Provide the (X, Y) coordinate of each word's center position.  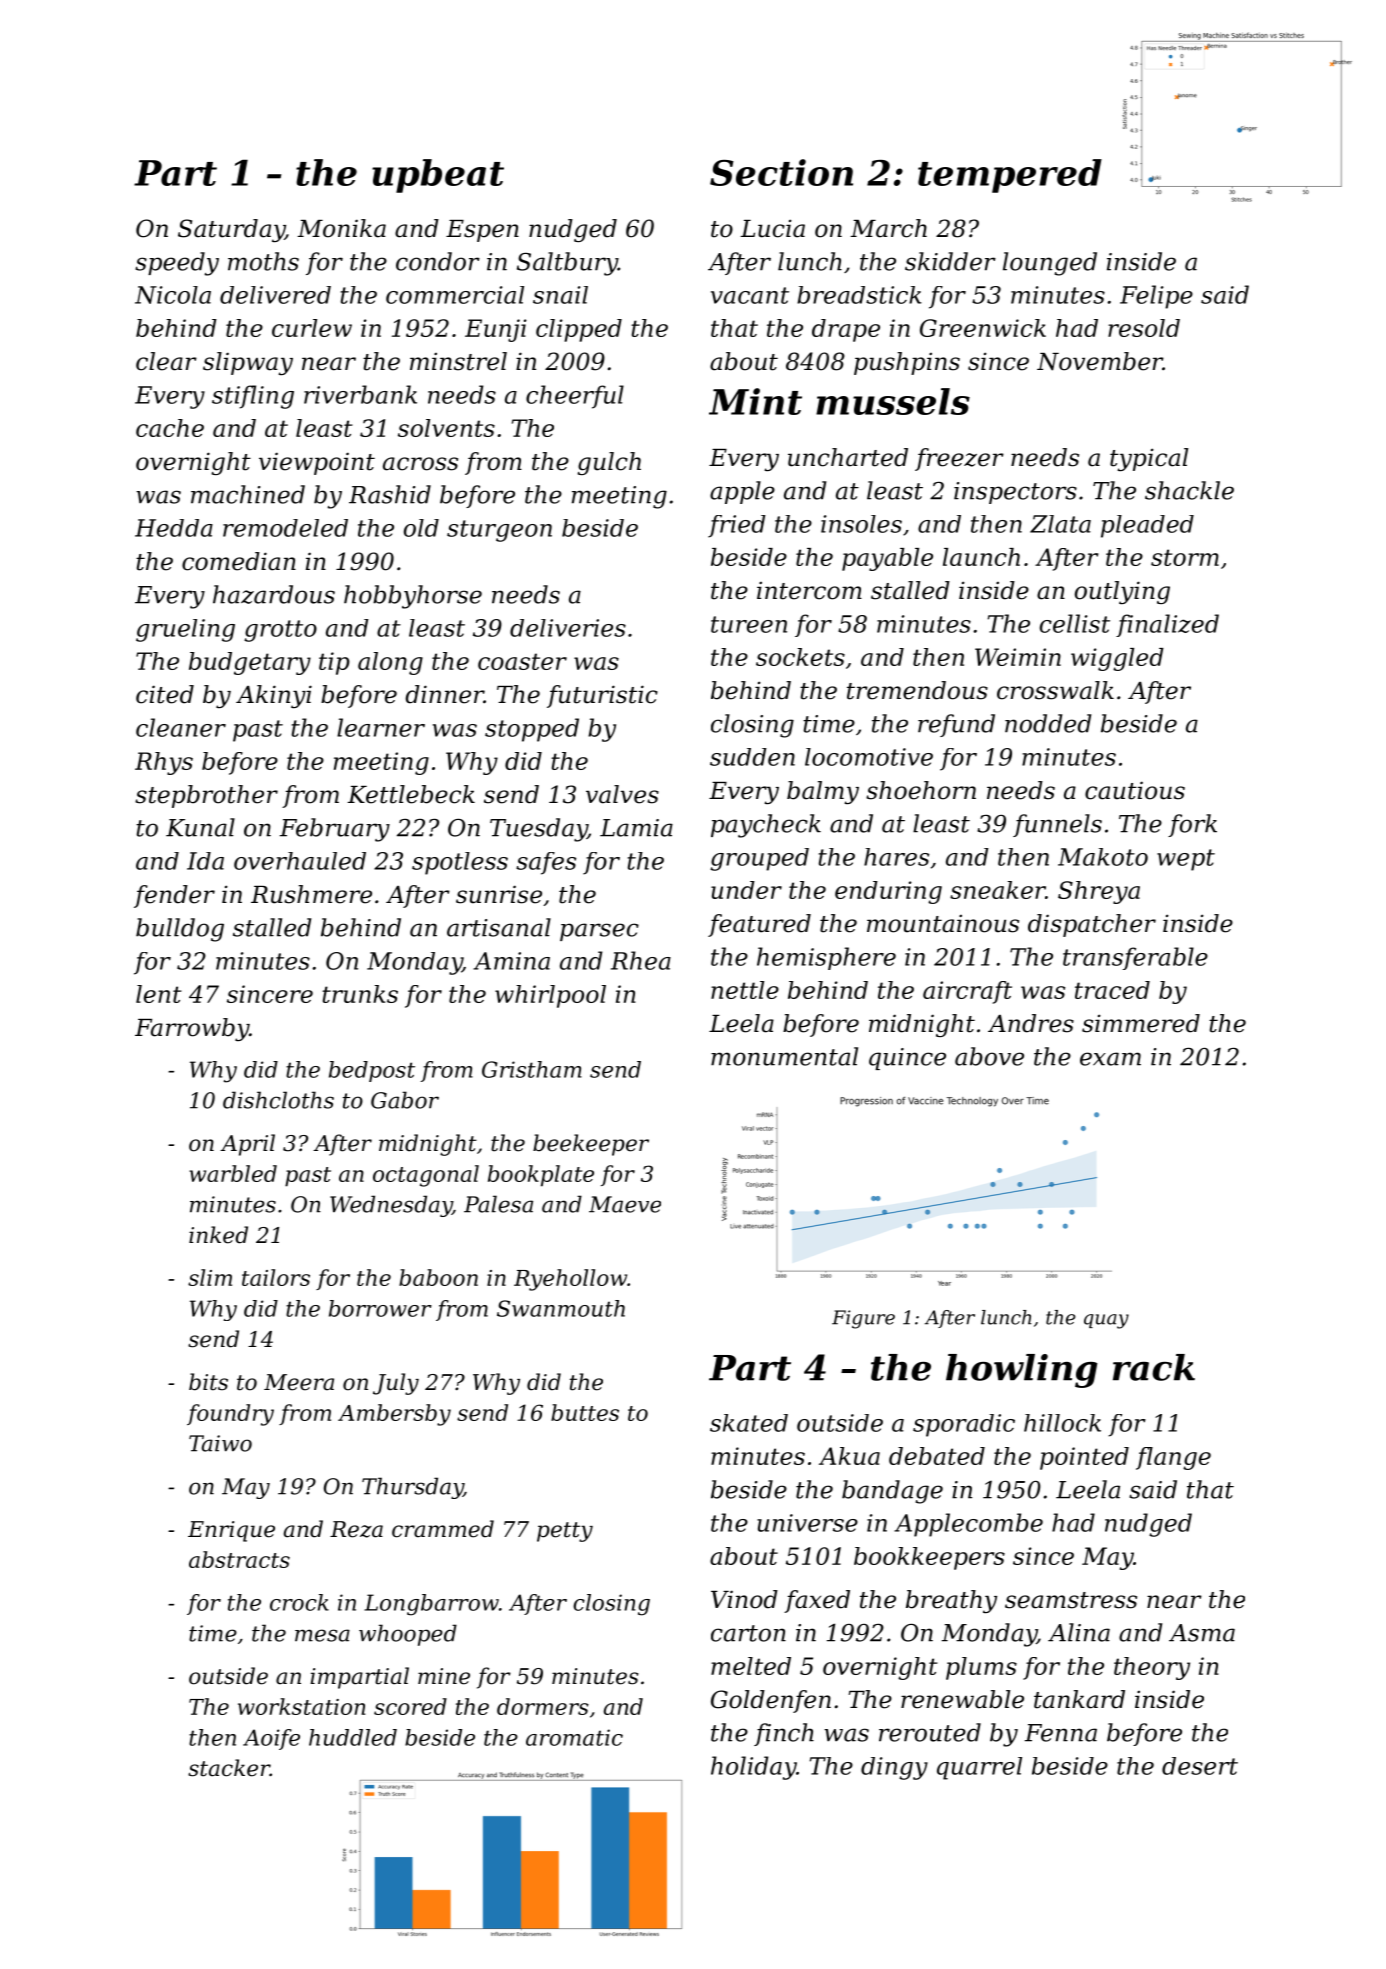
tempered (1010, 176)
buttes (585, 1412)
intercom (809, 591)
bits (208, 1382)
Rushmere (311, 894)
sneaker (998, 890)
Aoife (271, 1739)
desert (1200, 1766)
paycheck (766, 826)
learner (381, 727)
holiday (753, 1768)
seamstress (1071, 1600)
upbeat (438, 176)
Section (781, 172)
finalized (1167, 625)
